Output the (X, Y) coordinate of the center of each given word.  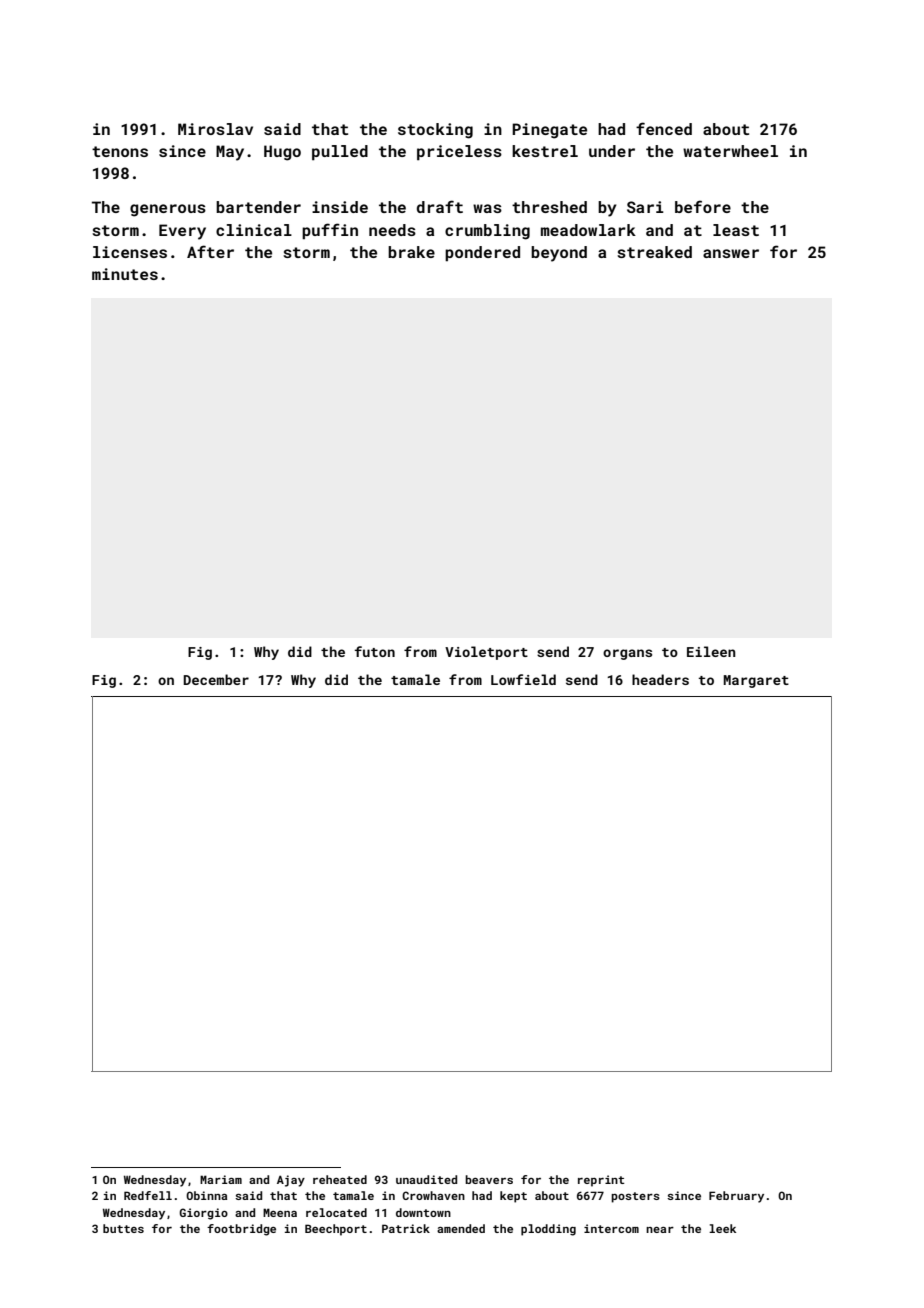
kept (513, 1197)
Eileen (711, 651)
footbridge (241, 1230)
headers (660, 679)
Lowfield (523, 679)
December (216, 679)
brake (411, 252)
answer (731, 253)
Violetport (486, 653)
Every (182, 232)
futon (375, 651)
